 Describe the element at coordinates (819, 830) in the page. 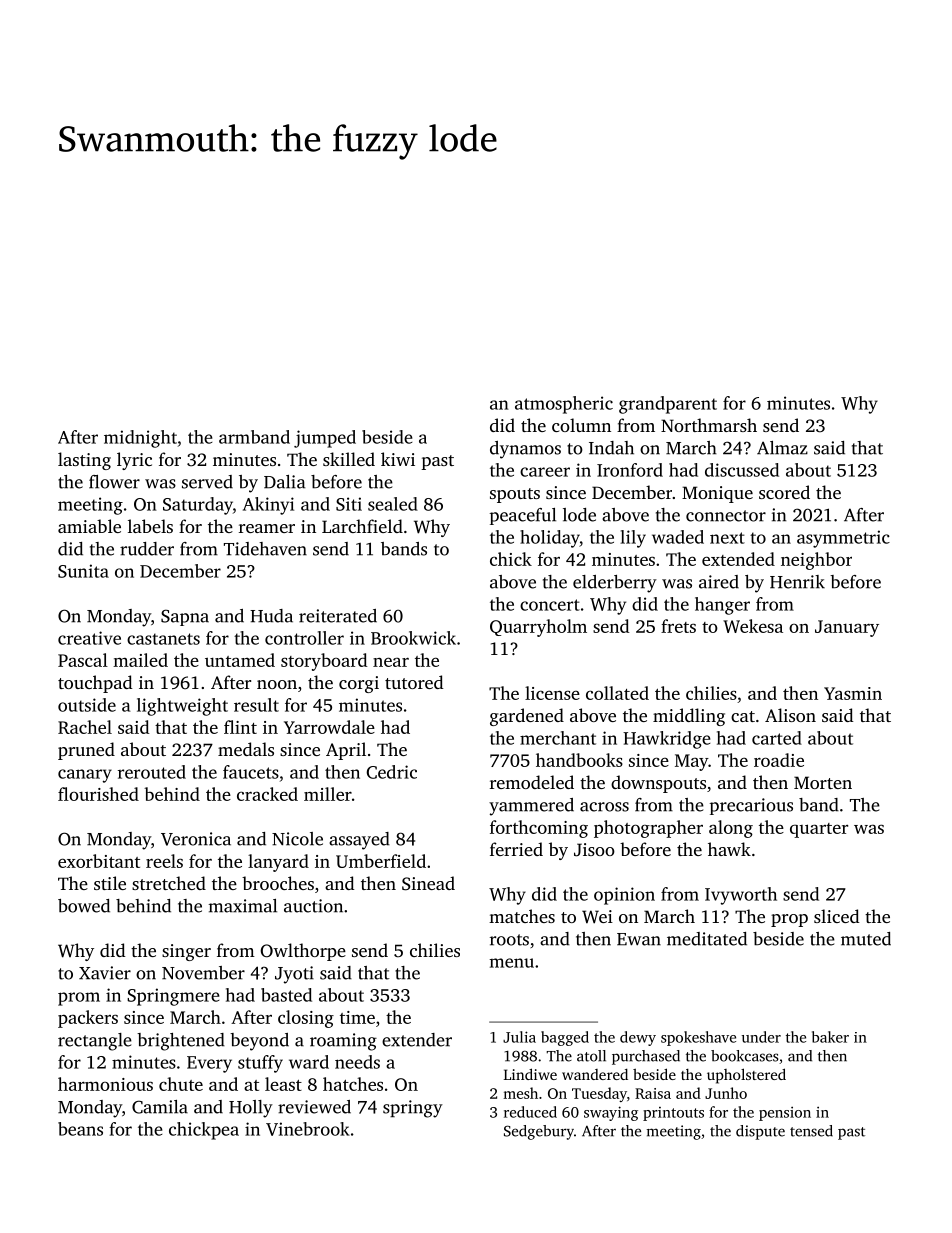

I see `quarter` at that location.
